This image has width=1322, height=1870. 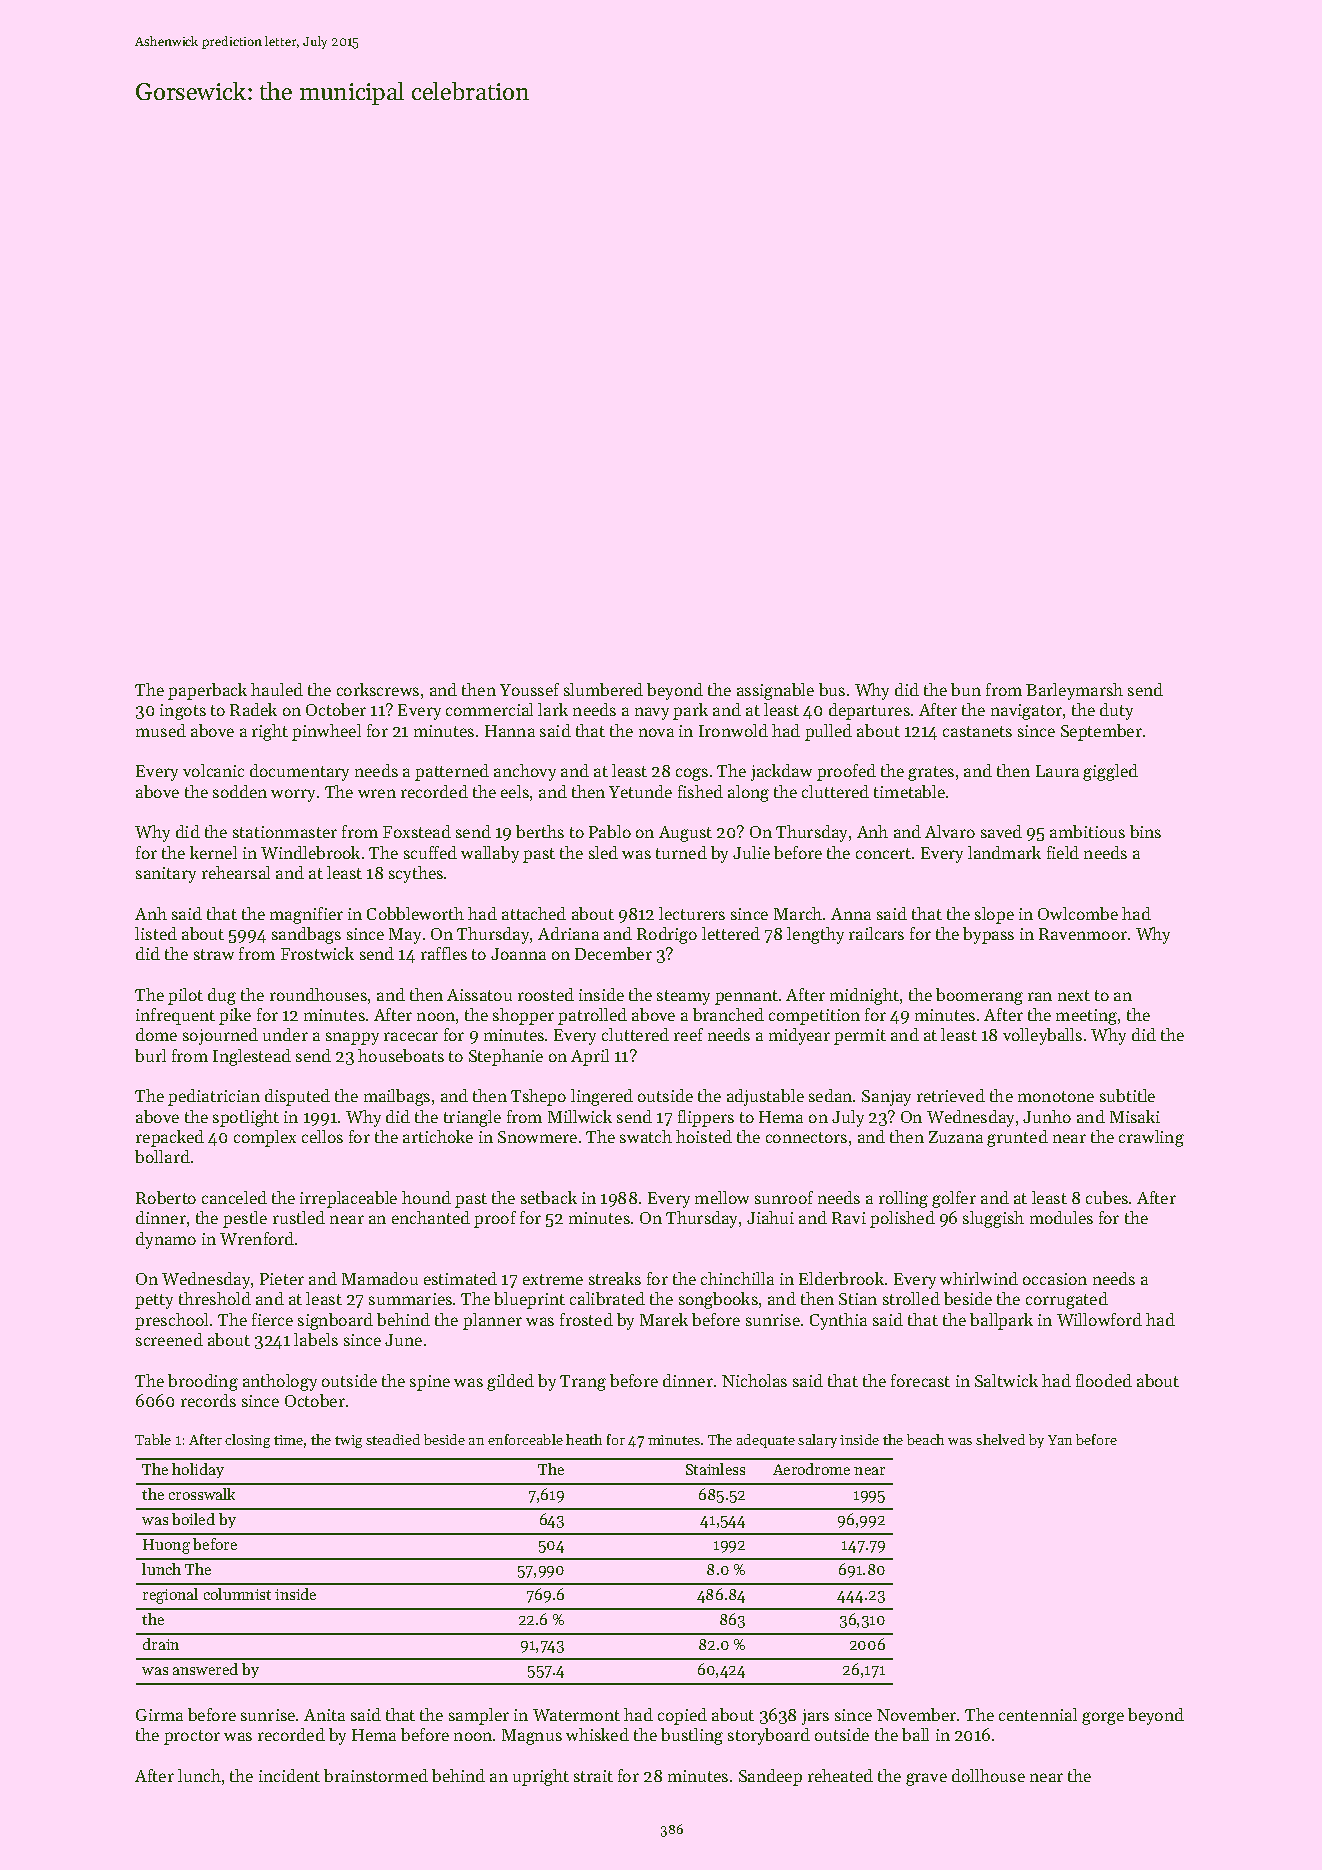 I want to click on Barleymarsh, so click(x=1074, y=691).
